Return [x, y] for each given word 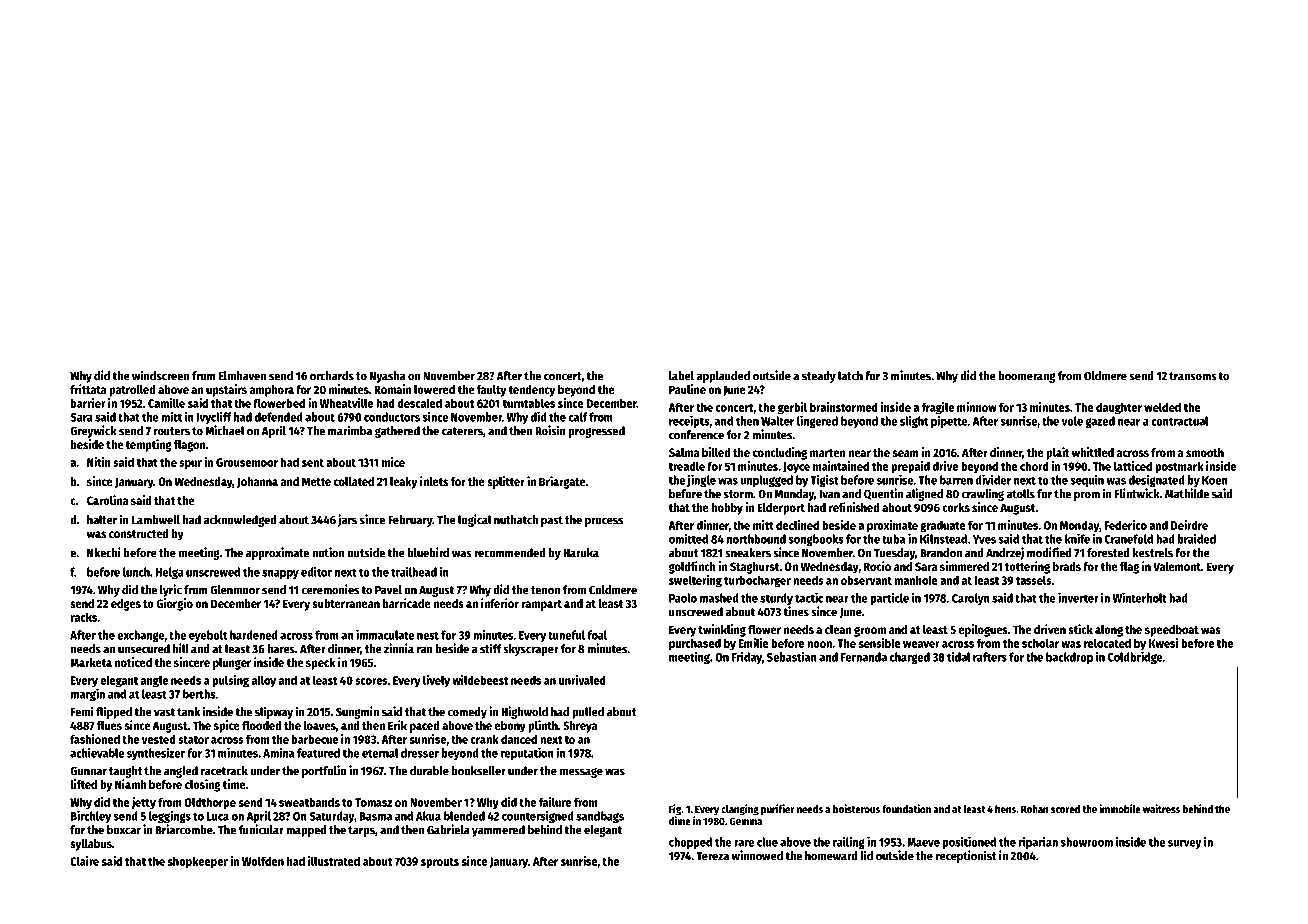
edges [126, 605]
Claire [84, 861]
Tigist [824, 481]
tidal [958, 657]
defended [279, 417]
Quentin [883, 494]
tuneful [566, 635]
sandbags [600, 817]
